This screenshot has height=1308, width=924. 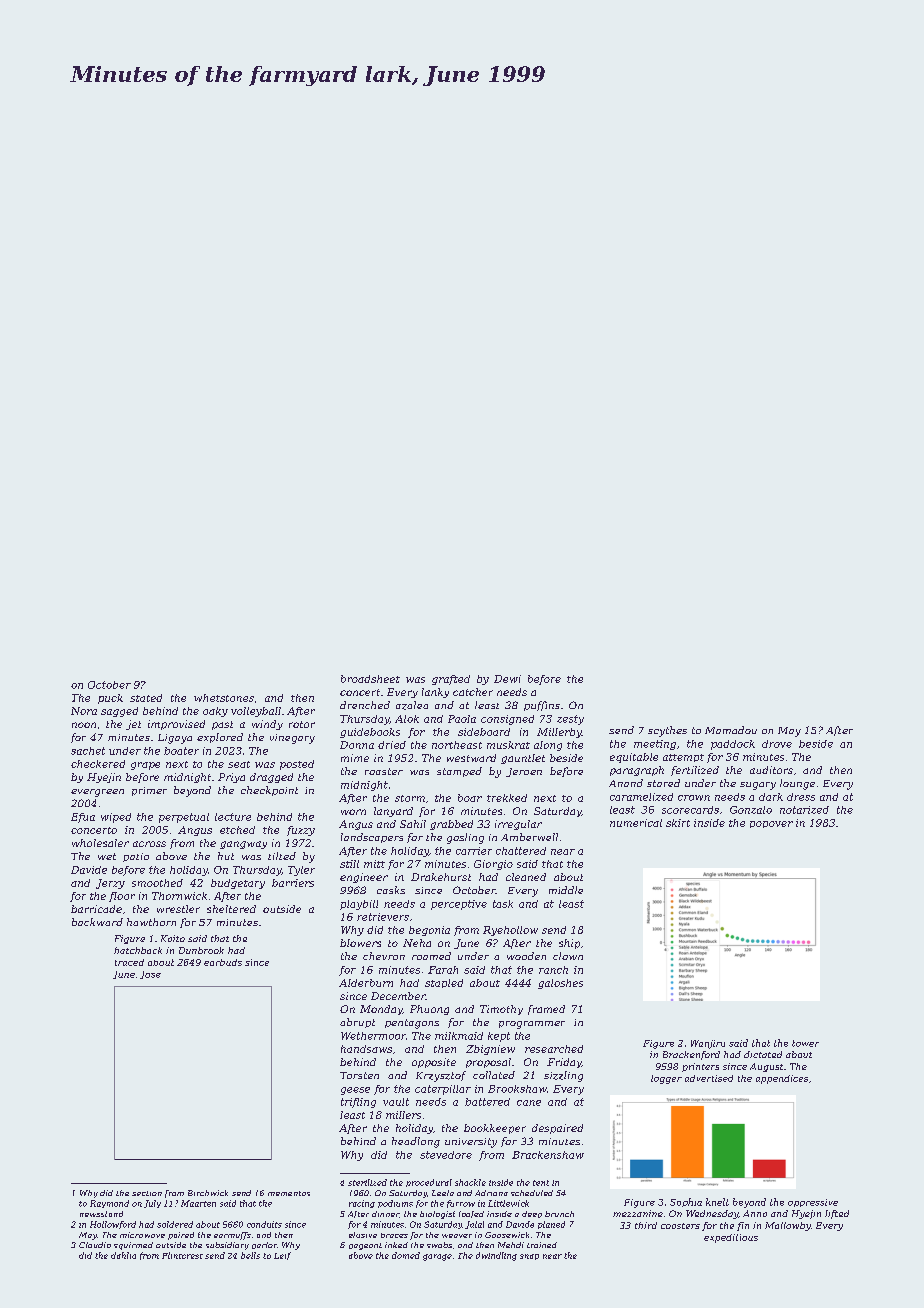 What do you see at coordinates (708, 1044) in the screenshot?
I see `Wanjiru` at bounding box center [708, 1044].
